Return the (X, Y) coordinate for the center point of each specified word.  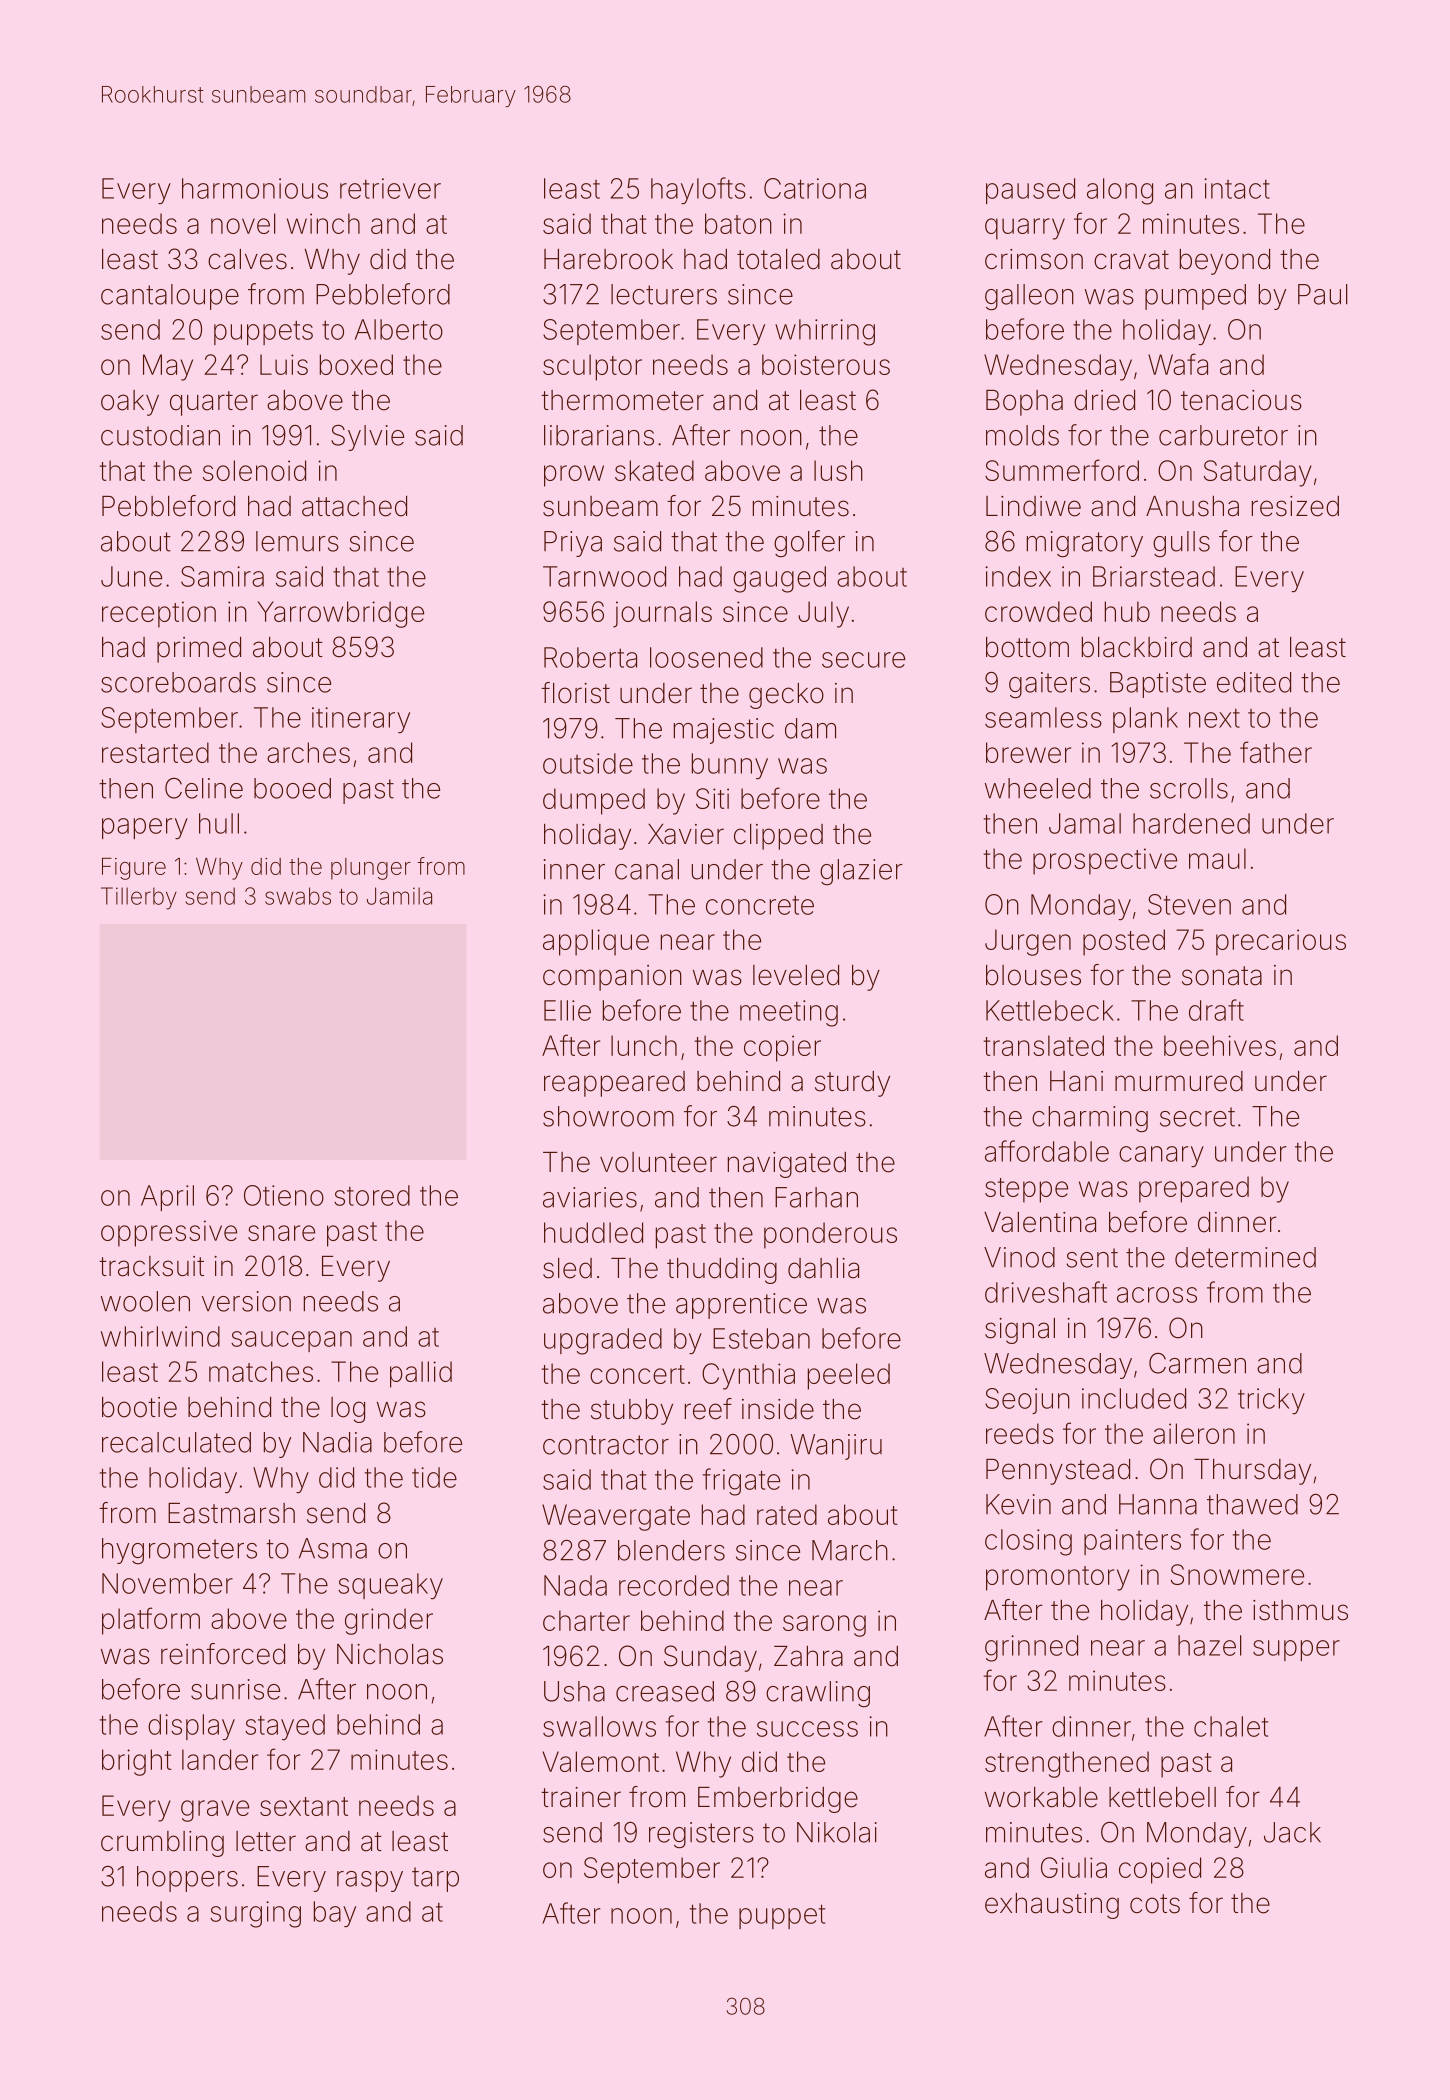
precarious (1281, 942)
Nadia (337, 1442)
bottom (1027, 647)
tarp (435, 1879)
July (823, 614)
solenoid (254, 470)
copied (1160, 1870)
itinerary (361, 720)
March (850, 1550)
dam (810, 728)
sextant (304, 1806)
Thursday (1252, 1472)
